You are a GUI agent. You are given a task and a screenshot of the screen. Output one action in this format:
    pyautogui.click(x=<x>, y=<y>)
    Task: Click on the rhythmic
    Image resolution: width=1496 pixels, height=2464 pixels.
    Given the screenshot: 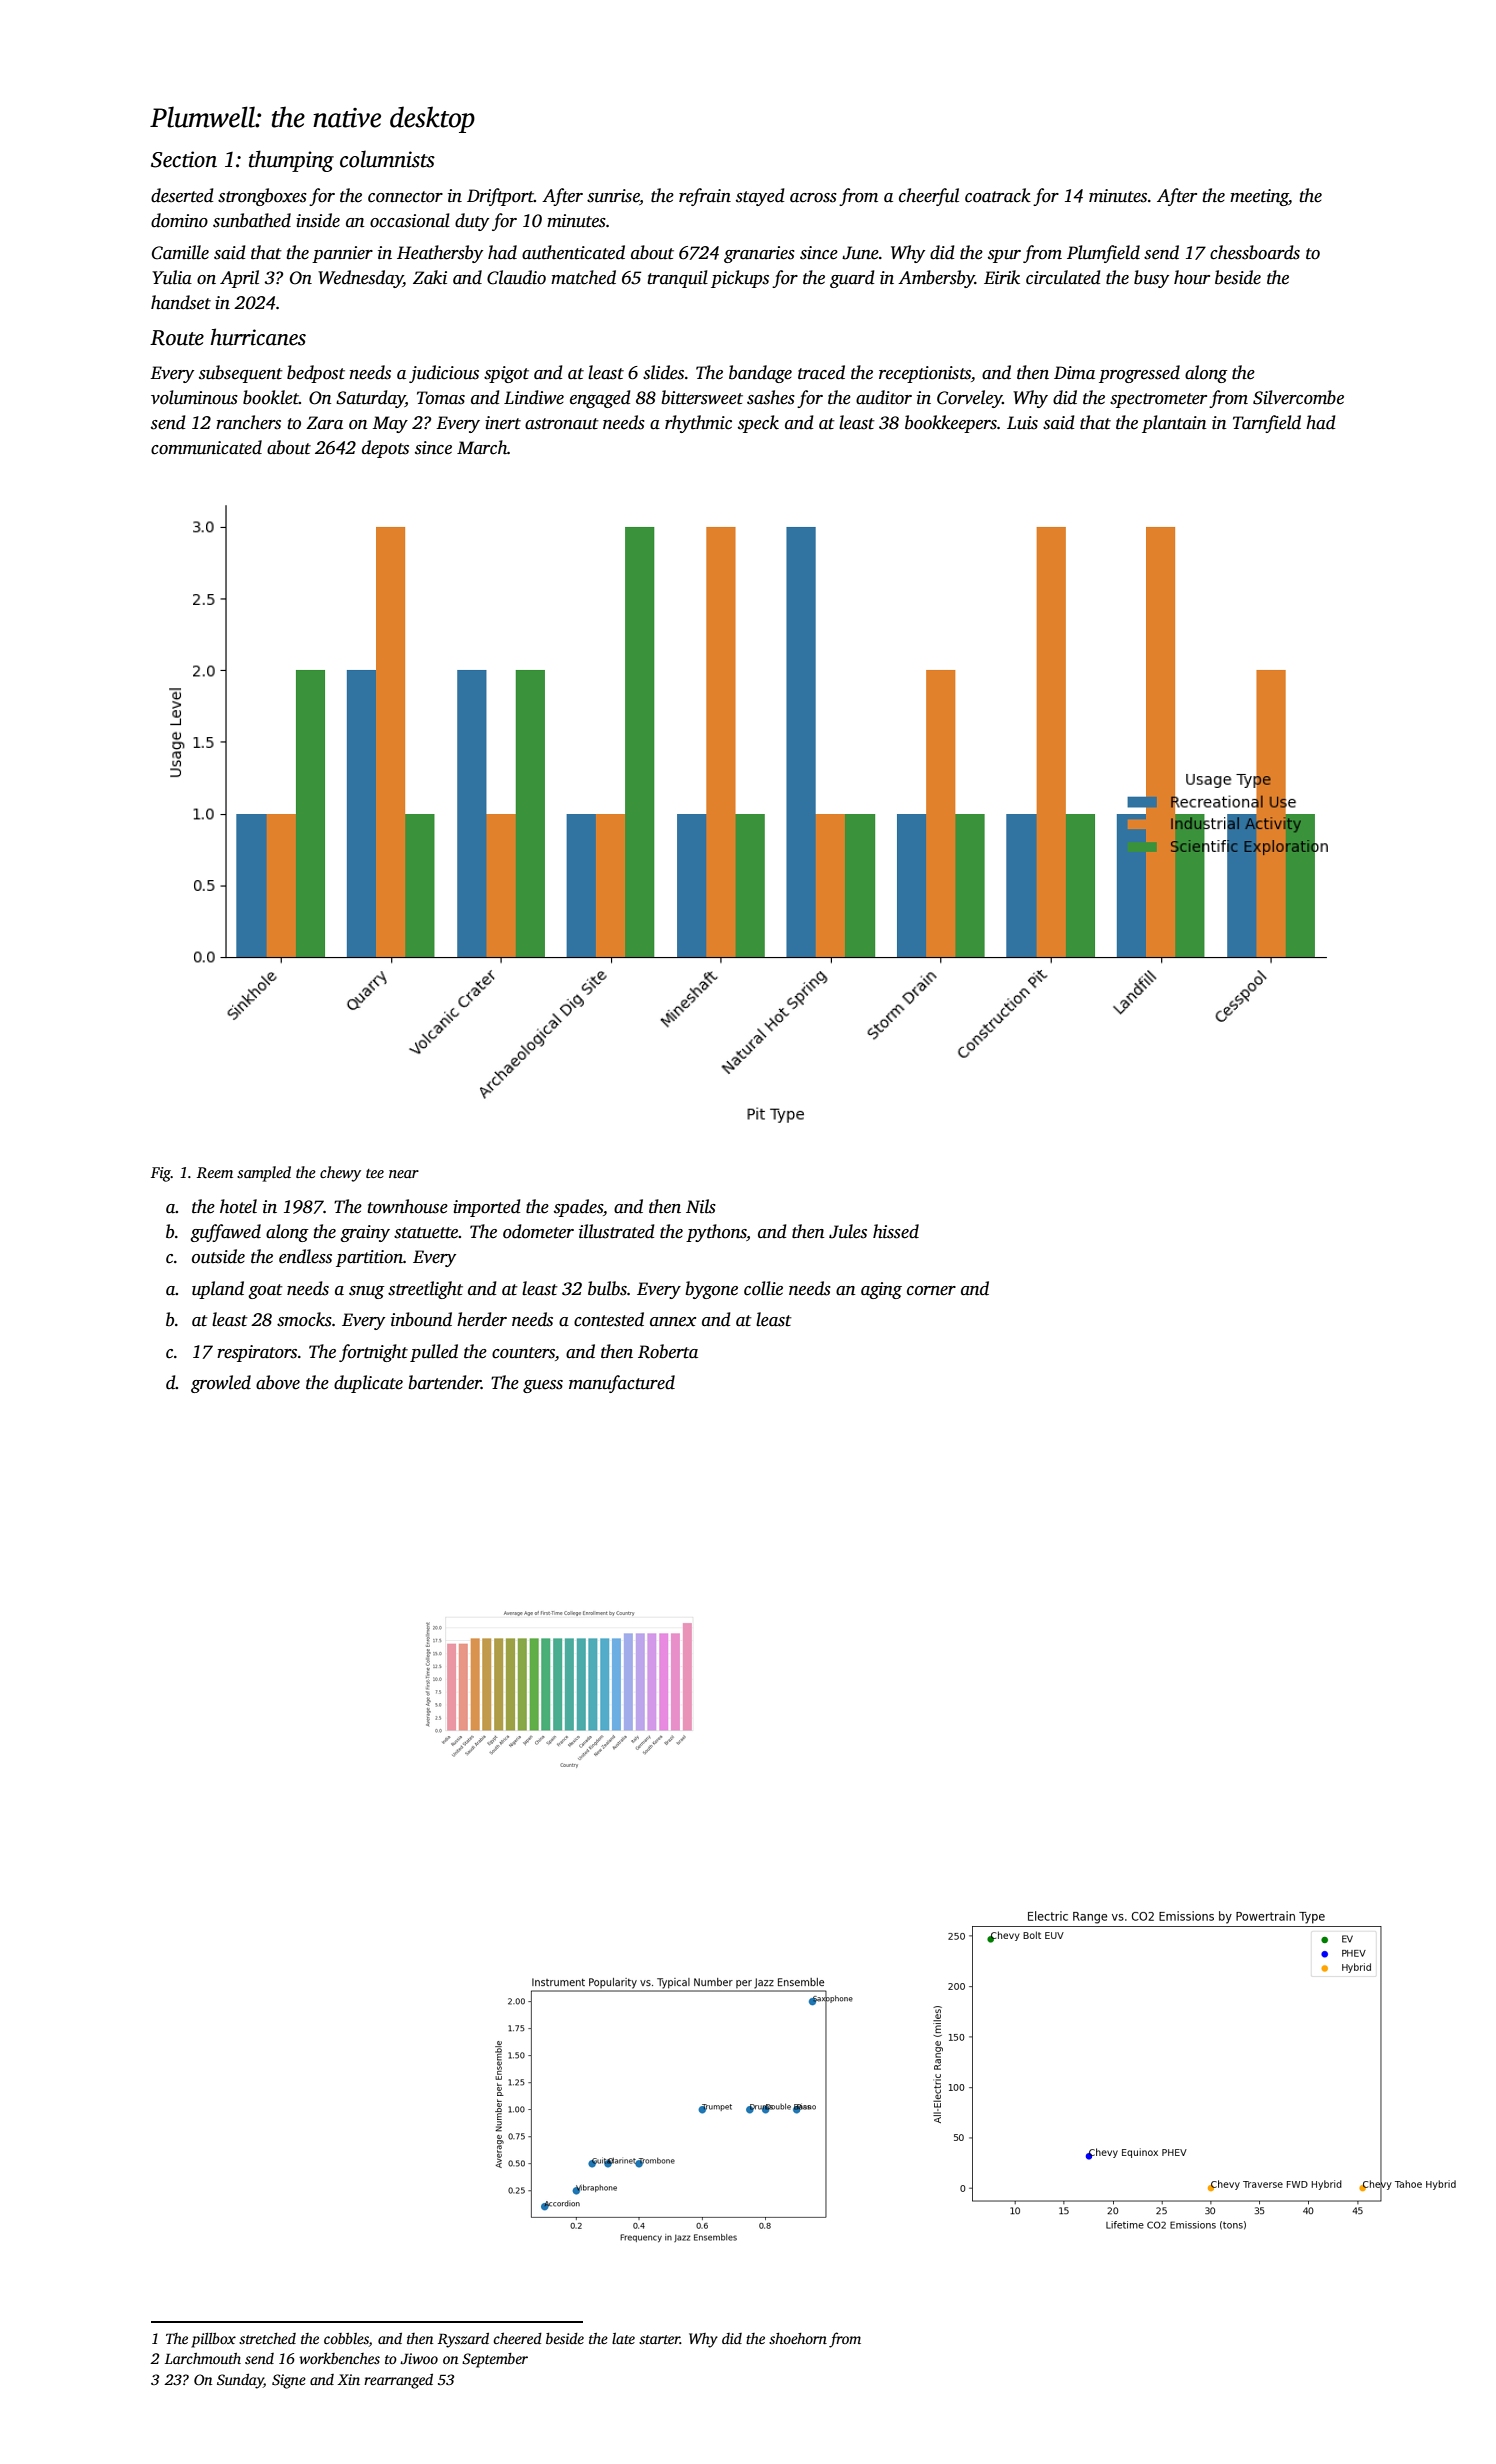 What is the action you would take?
    pyautogui.click(x=698, y=424)
